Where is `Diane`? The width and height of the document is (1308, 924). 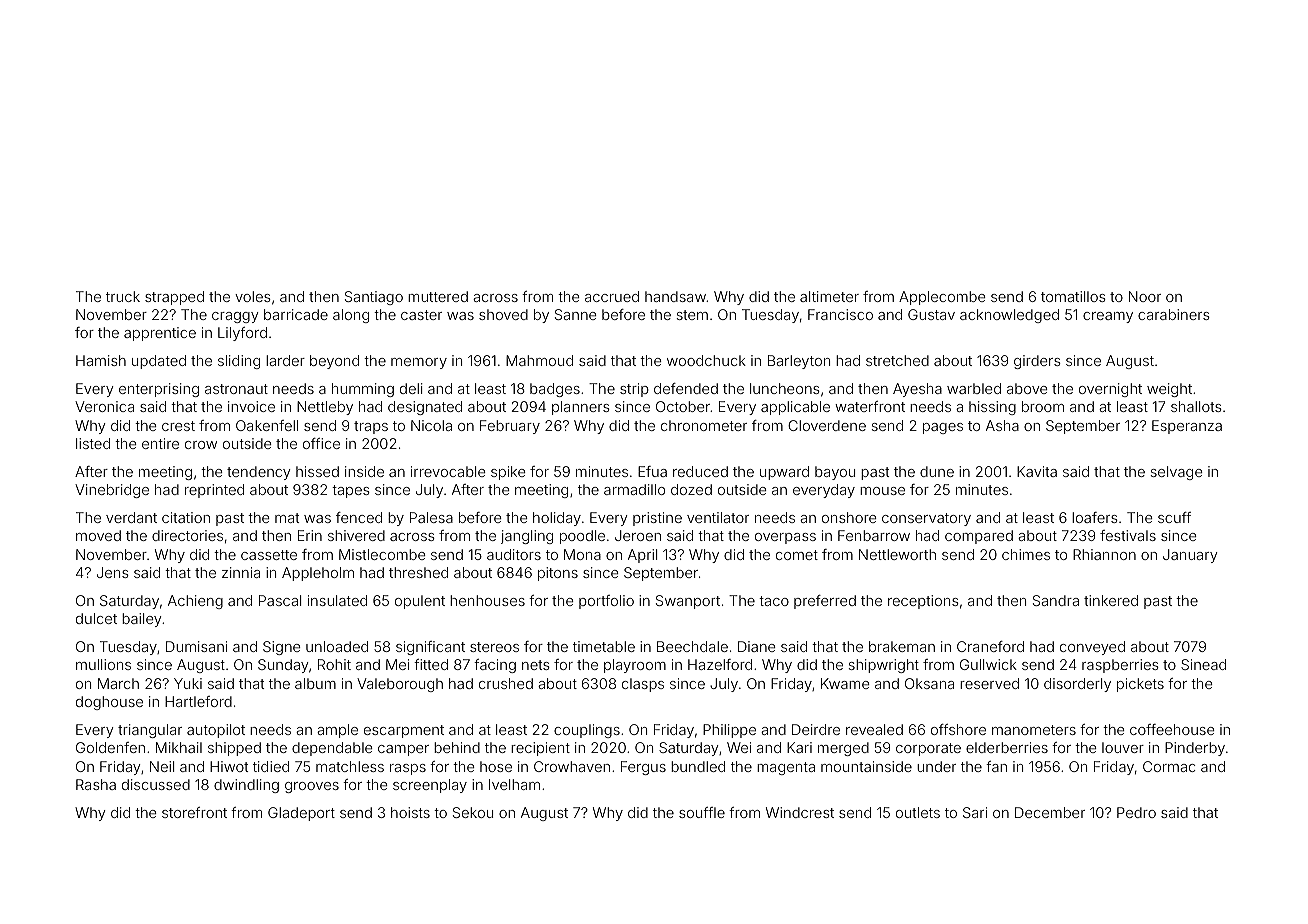 Diane is located at coordinates (757, 646).
